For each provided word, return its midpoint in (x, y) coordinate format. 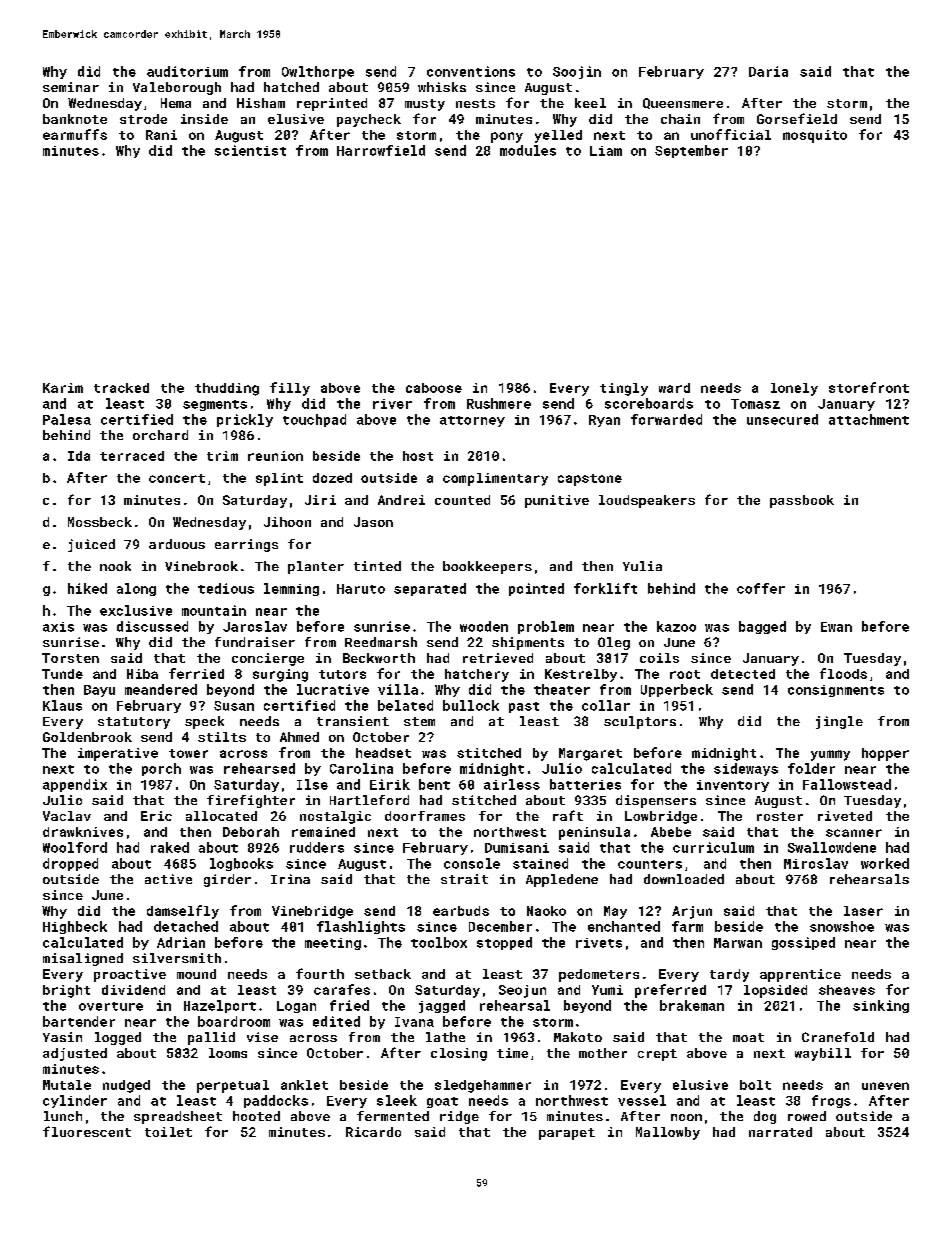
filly (290, 389)
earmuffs (75, 134)
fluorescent (87, 1131)
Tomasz (755, 404)
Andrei (401, 500)
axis (58, 627)
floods (843, 673)
